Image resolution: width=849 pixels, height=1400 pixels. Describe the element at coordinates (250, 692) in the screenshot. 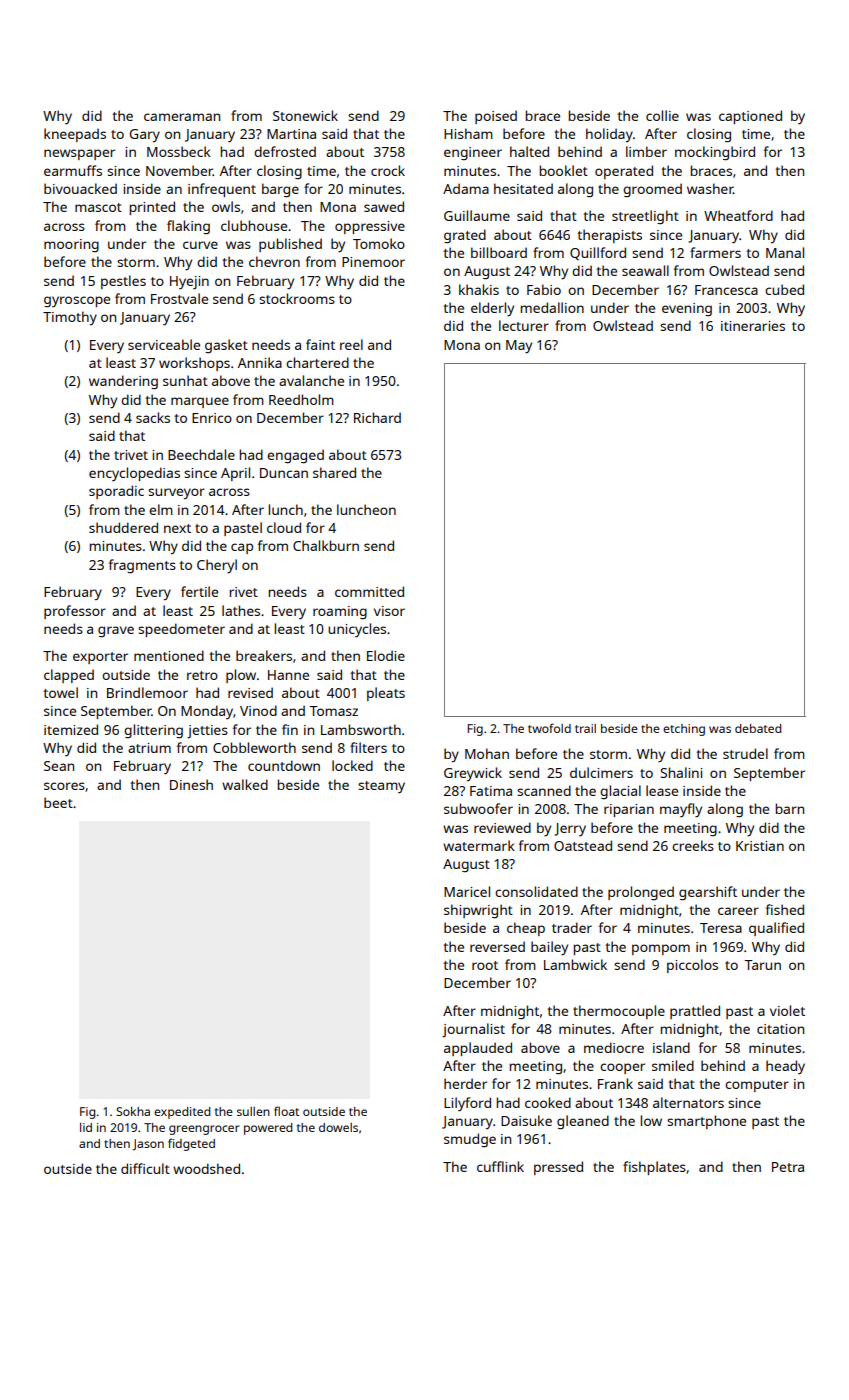

I see `revised` at that location.
